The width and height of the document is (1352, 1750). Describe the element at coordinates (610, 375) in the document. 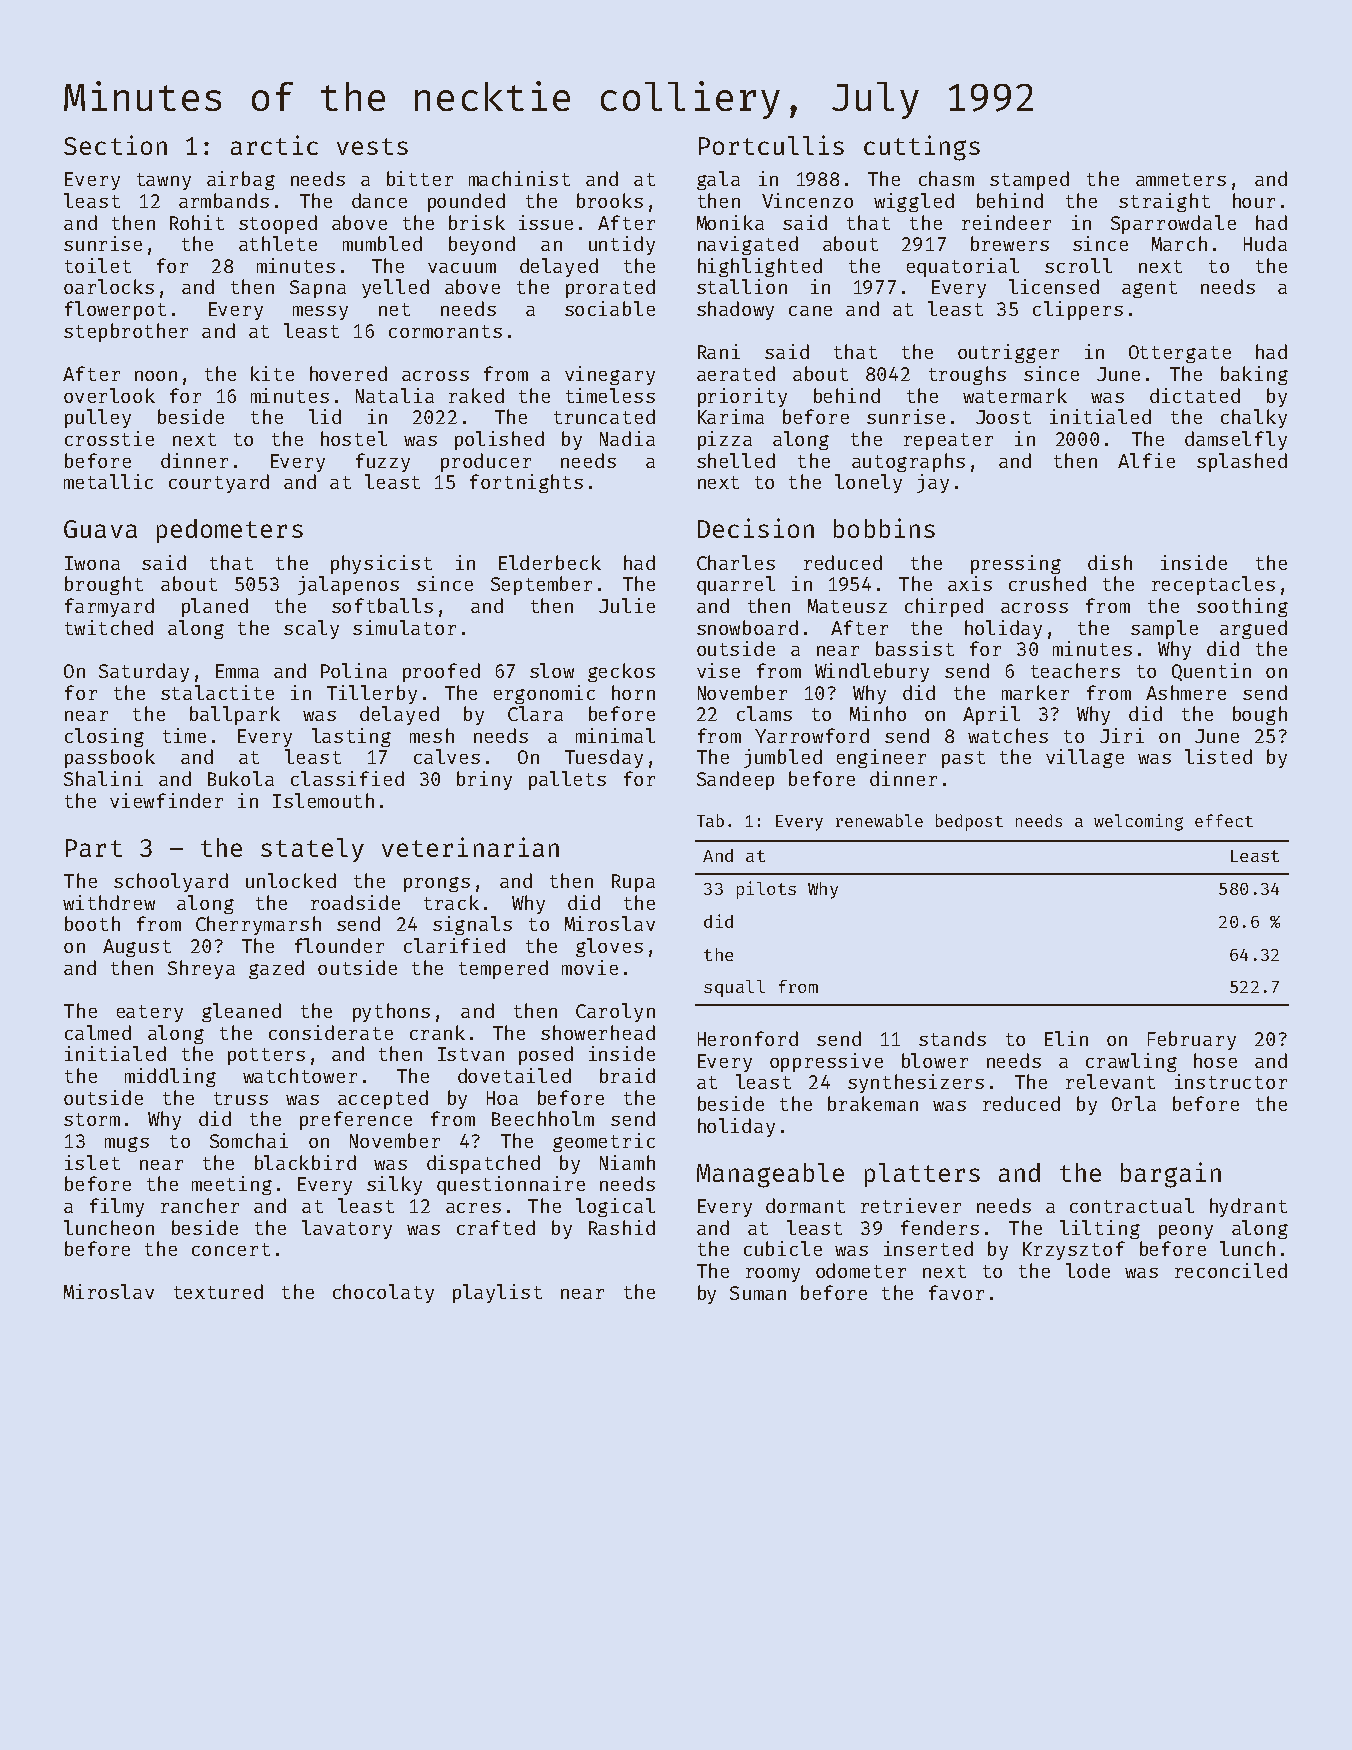

I see `vinegary` at that location.
